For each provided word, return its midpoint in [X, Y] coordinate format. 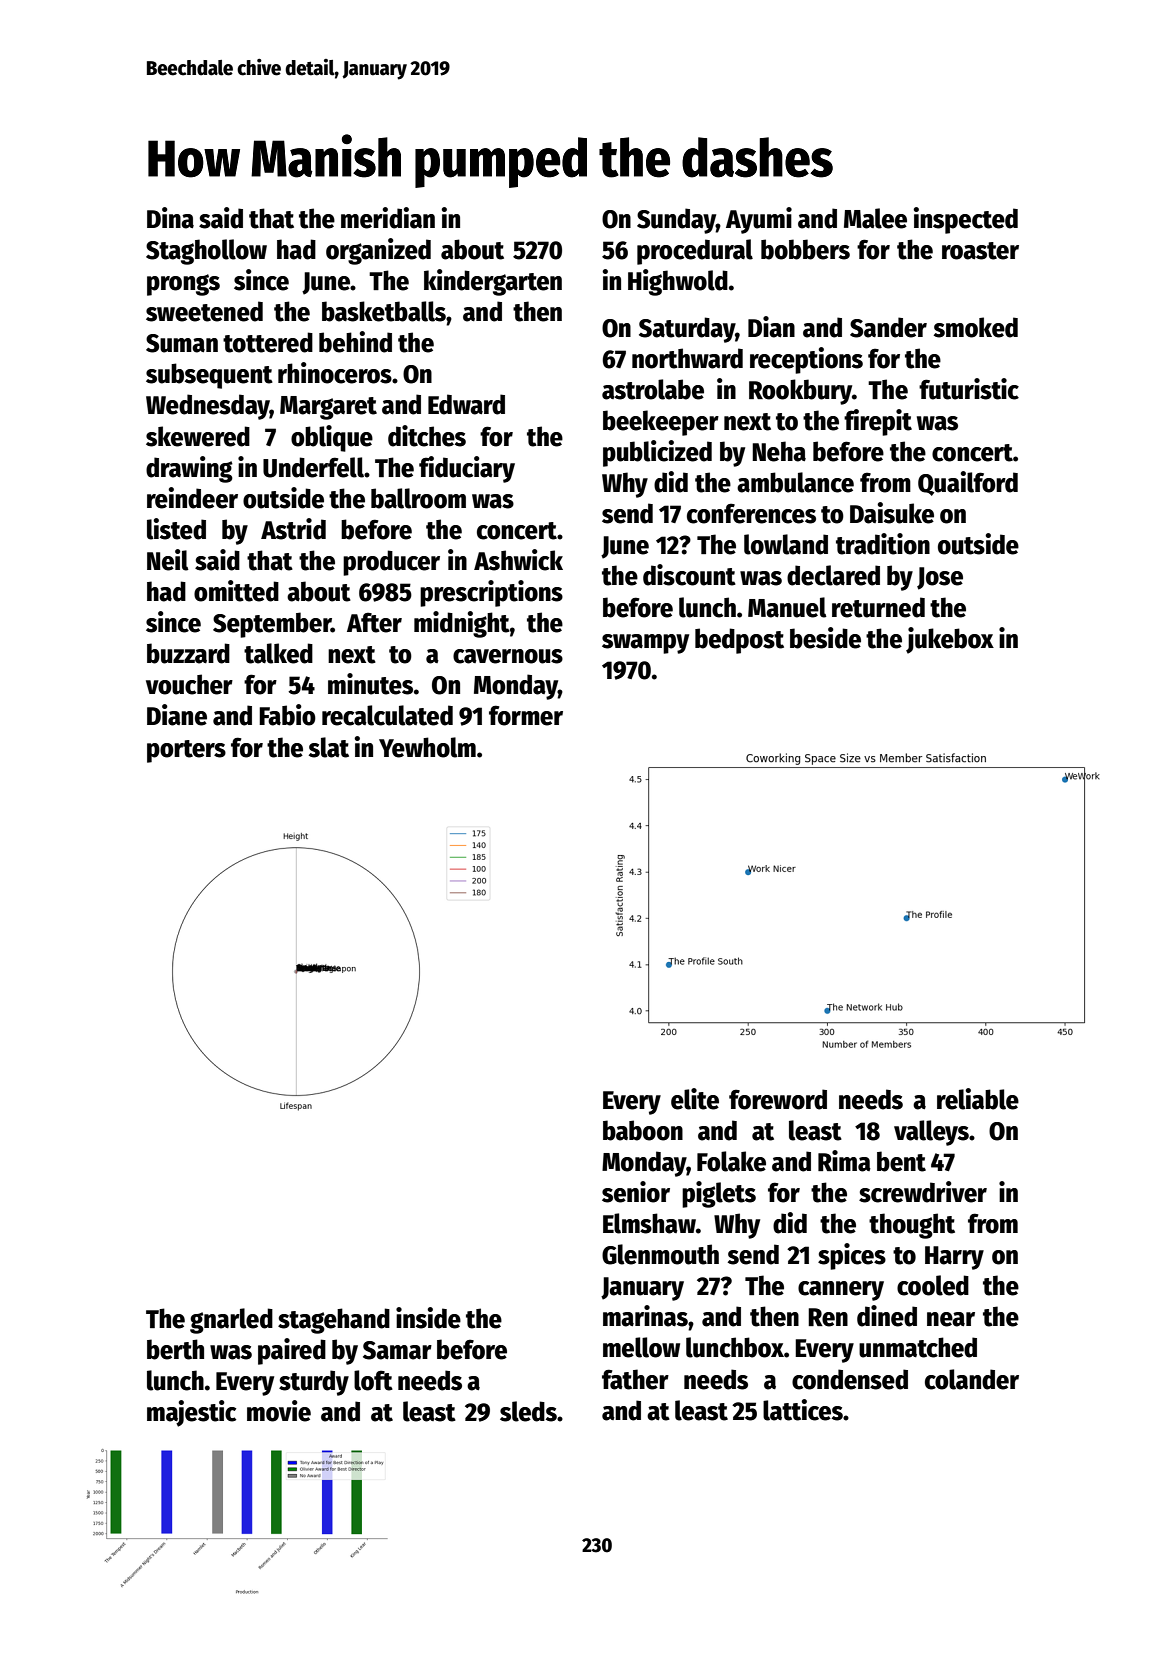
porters [186, 751]
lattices [803, 1410]
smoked [976, 327]
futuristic [969, 389]
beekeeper [661, 423]
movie [279, 1411]
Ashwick [518, 560]
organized [378, 251]
